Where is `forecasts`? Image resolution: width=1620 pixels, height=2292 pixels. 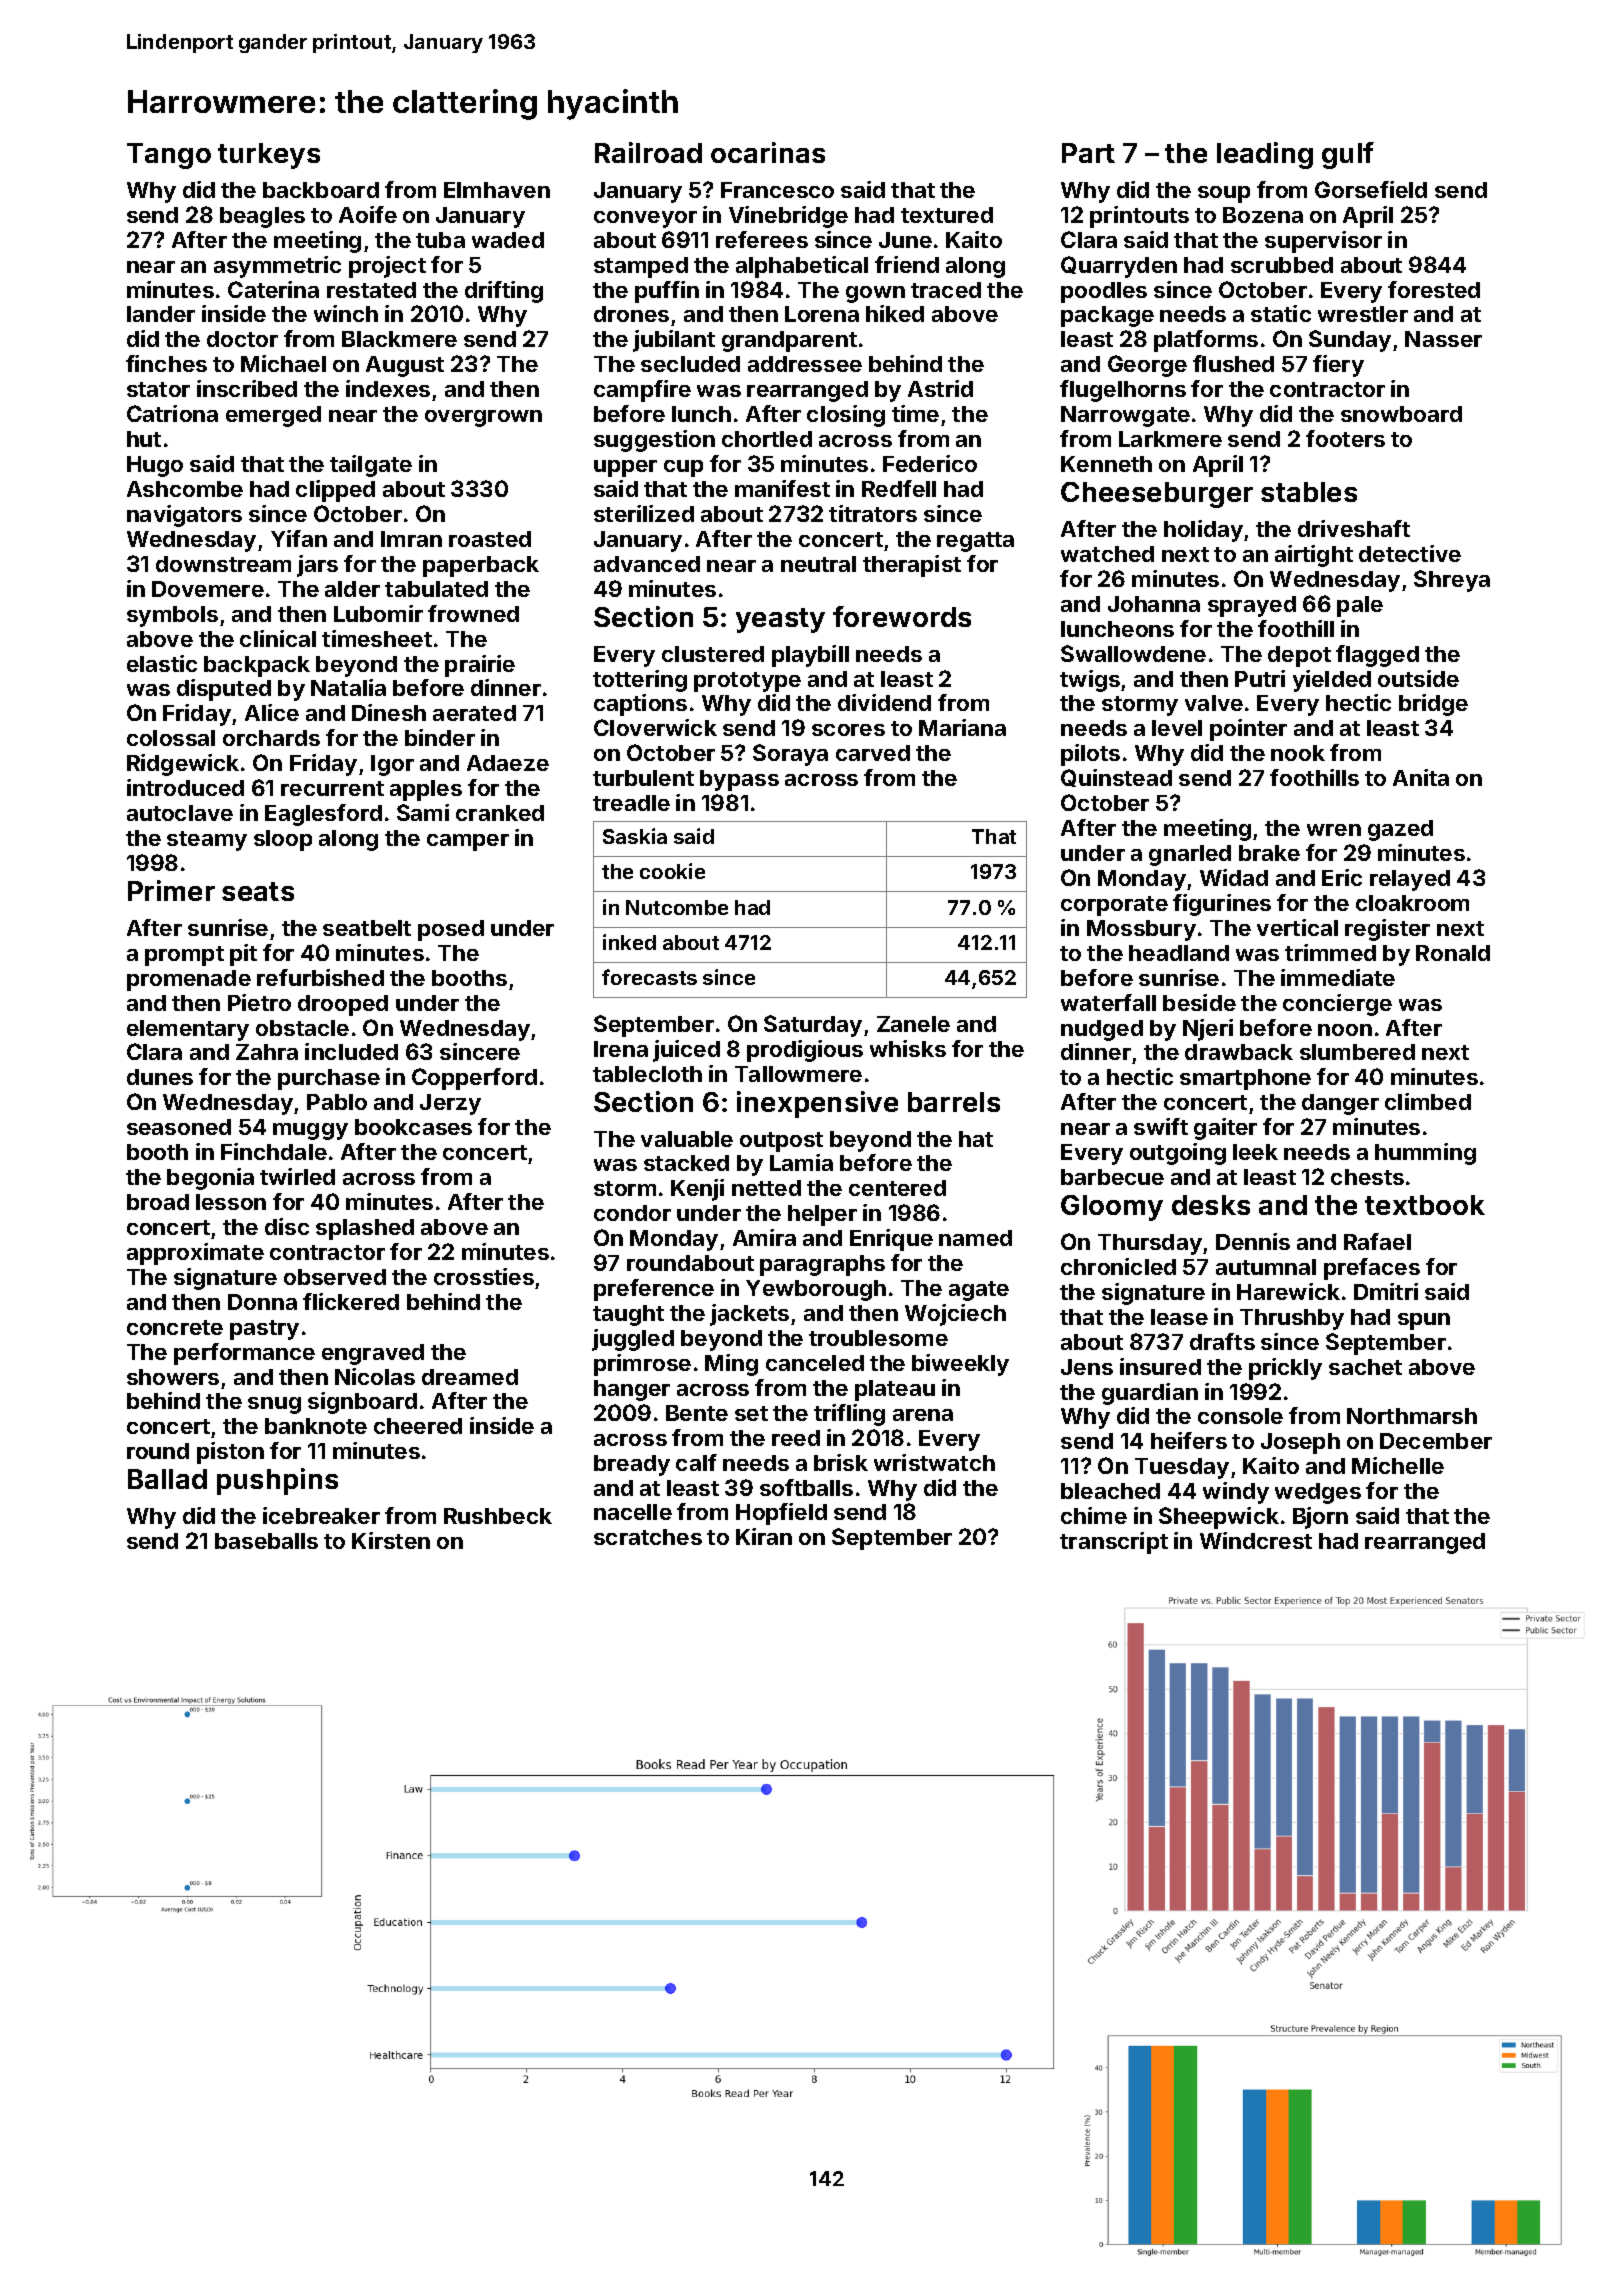
forecasts is located at coordinates (649, 977).
